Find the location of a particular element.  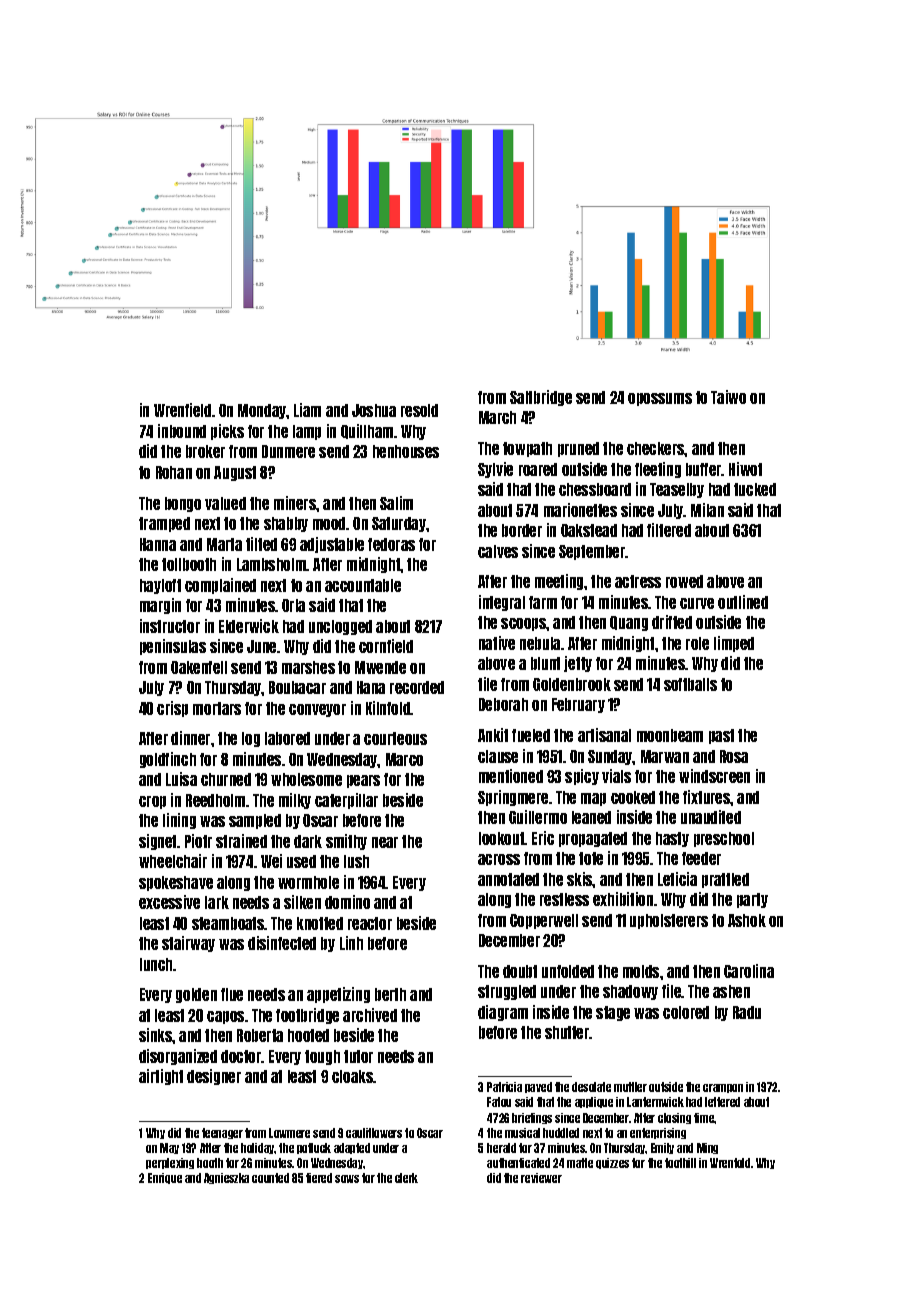

foothill is located at coordinates (680, 1163).
